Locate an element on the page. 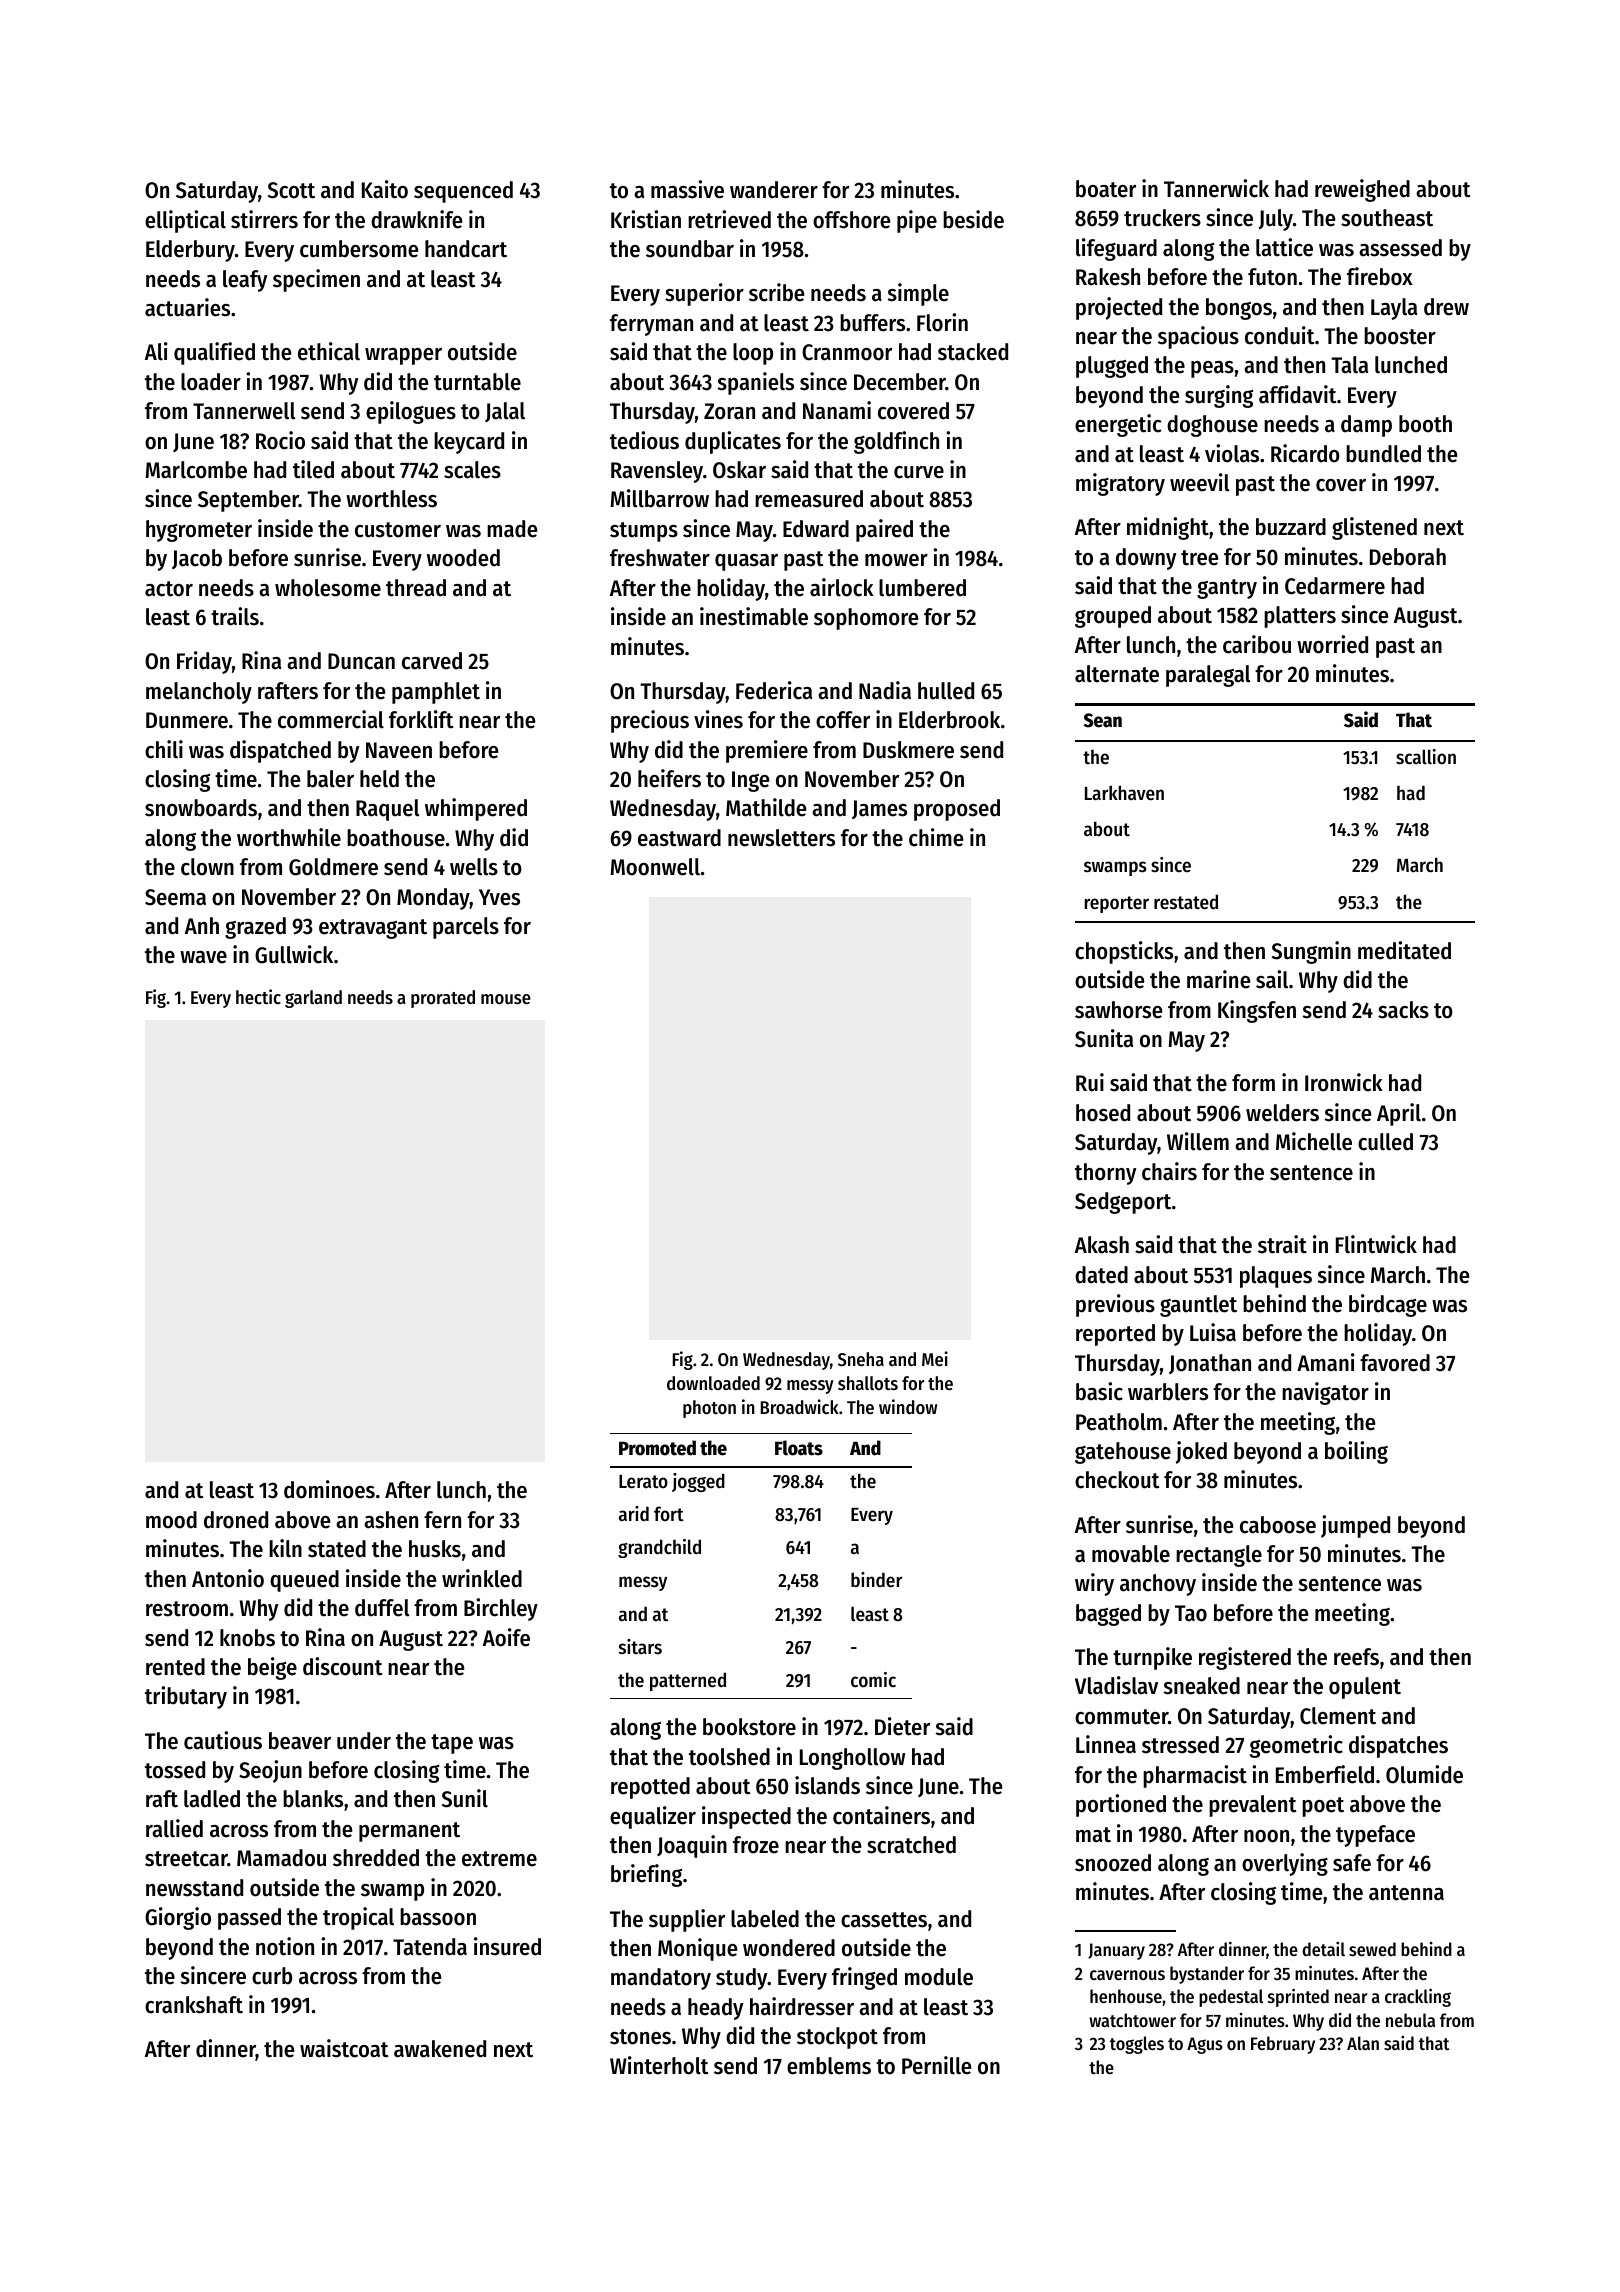 This document has height=2292, width=1620. chime is located at coordinates (936, 837).
